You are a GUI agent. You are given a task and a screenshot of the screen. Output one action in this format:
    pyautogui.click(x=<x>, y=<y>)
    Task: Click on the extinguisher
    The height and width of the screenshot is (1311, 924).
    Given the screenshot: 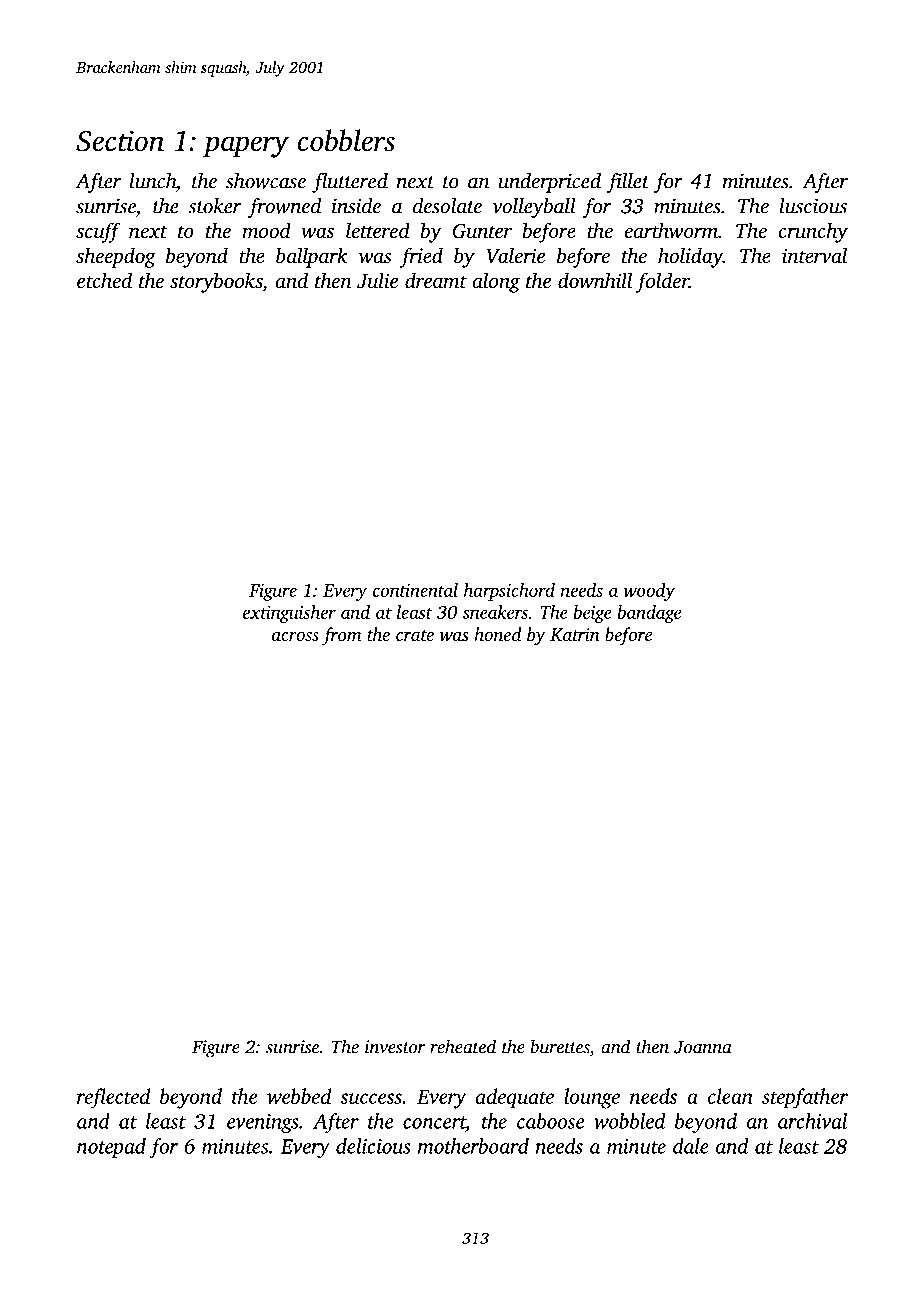 What is the action you would take?
    pyautogui.click(x=289, y=614)
